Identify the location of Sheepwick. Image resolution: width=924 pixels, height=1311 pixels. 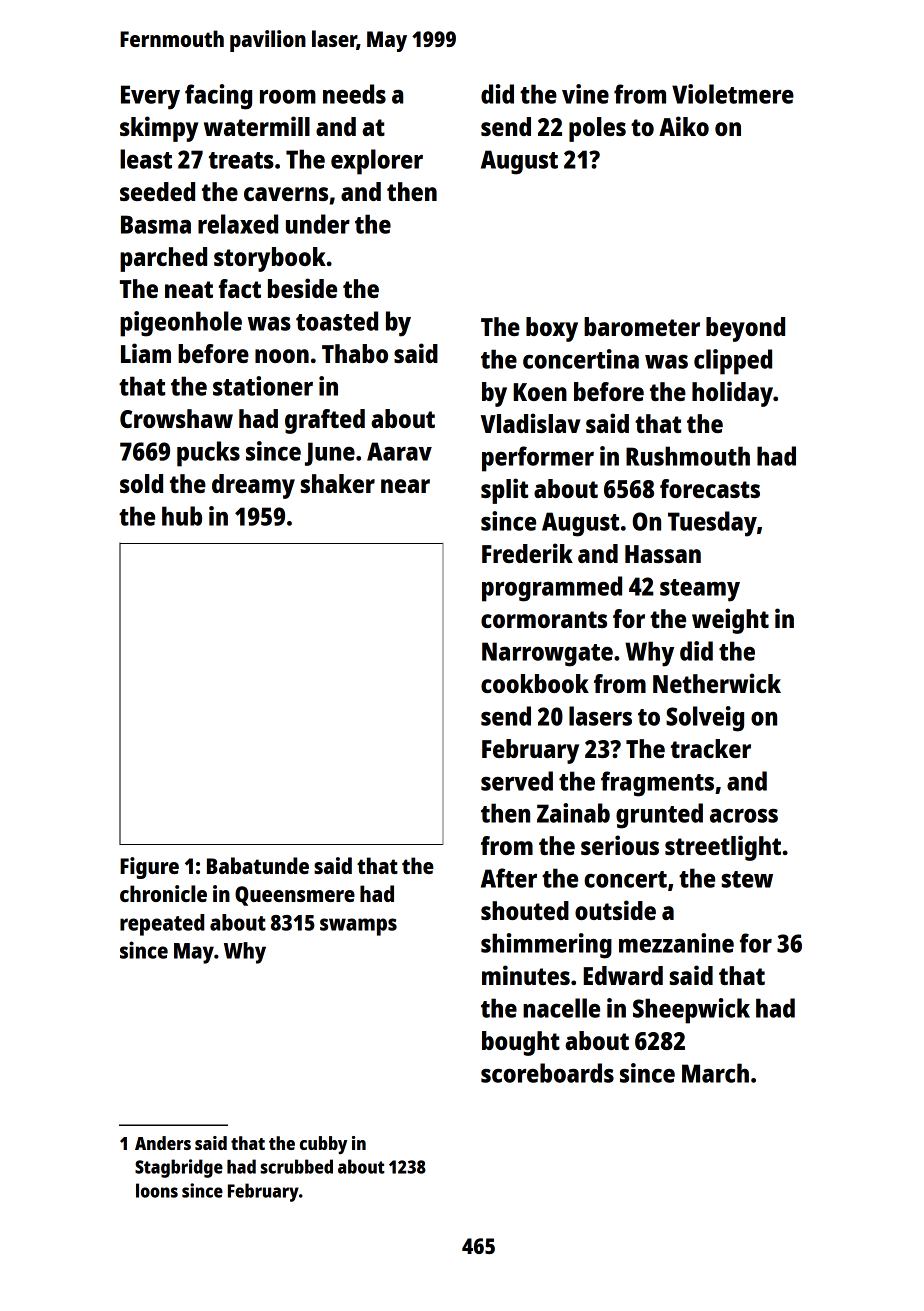
(691, 1011).
